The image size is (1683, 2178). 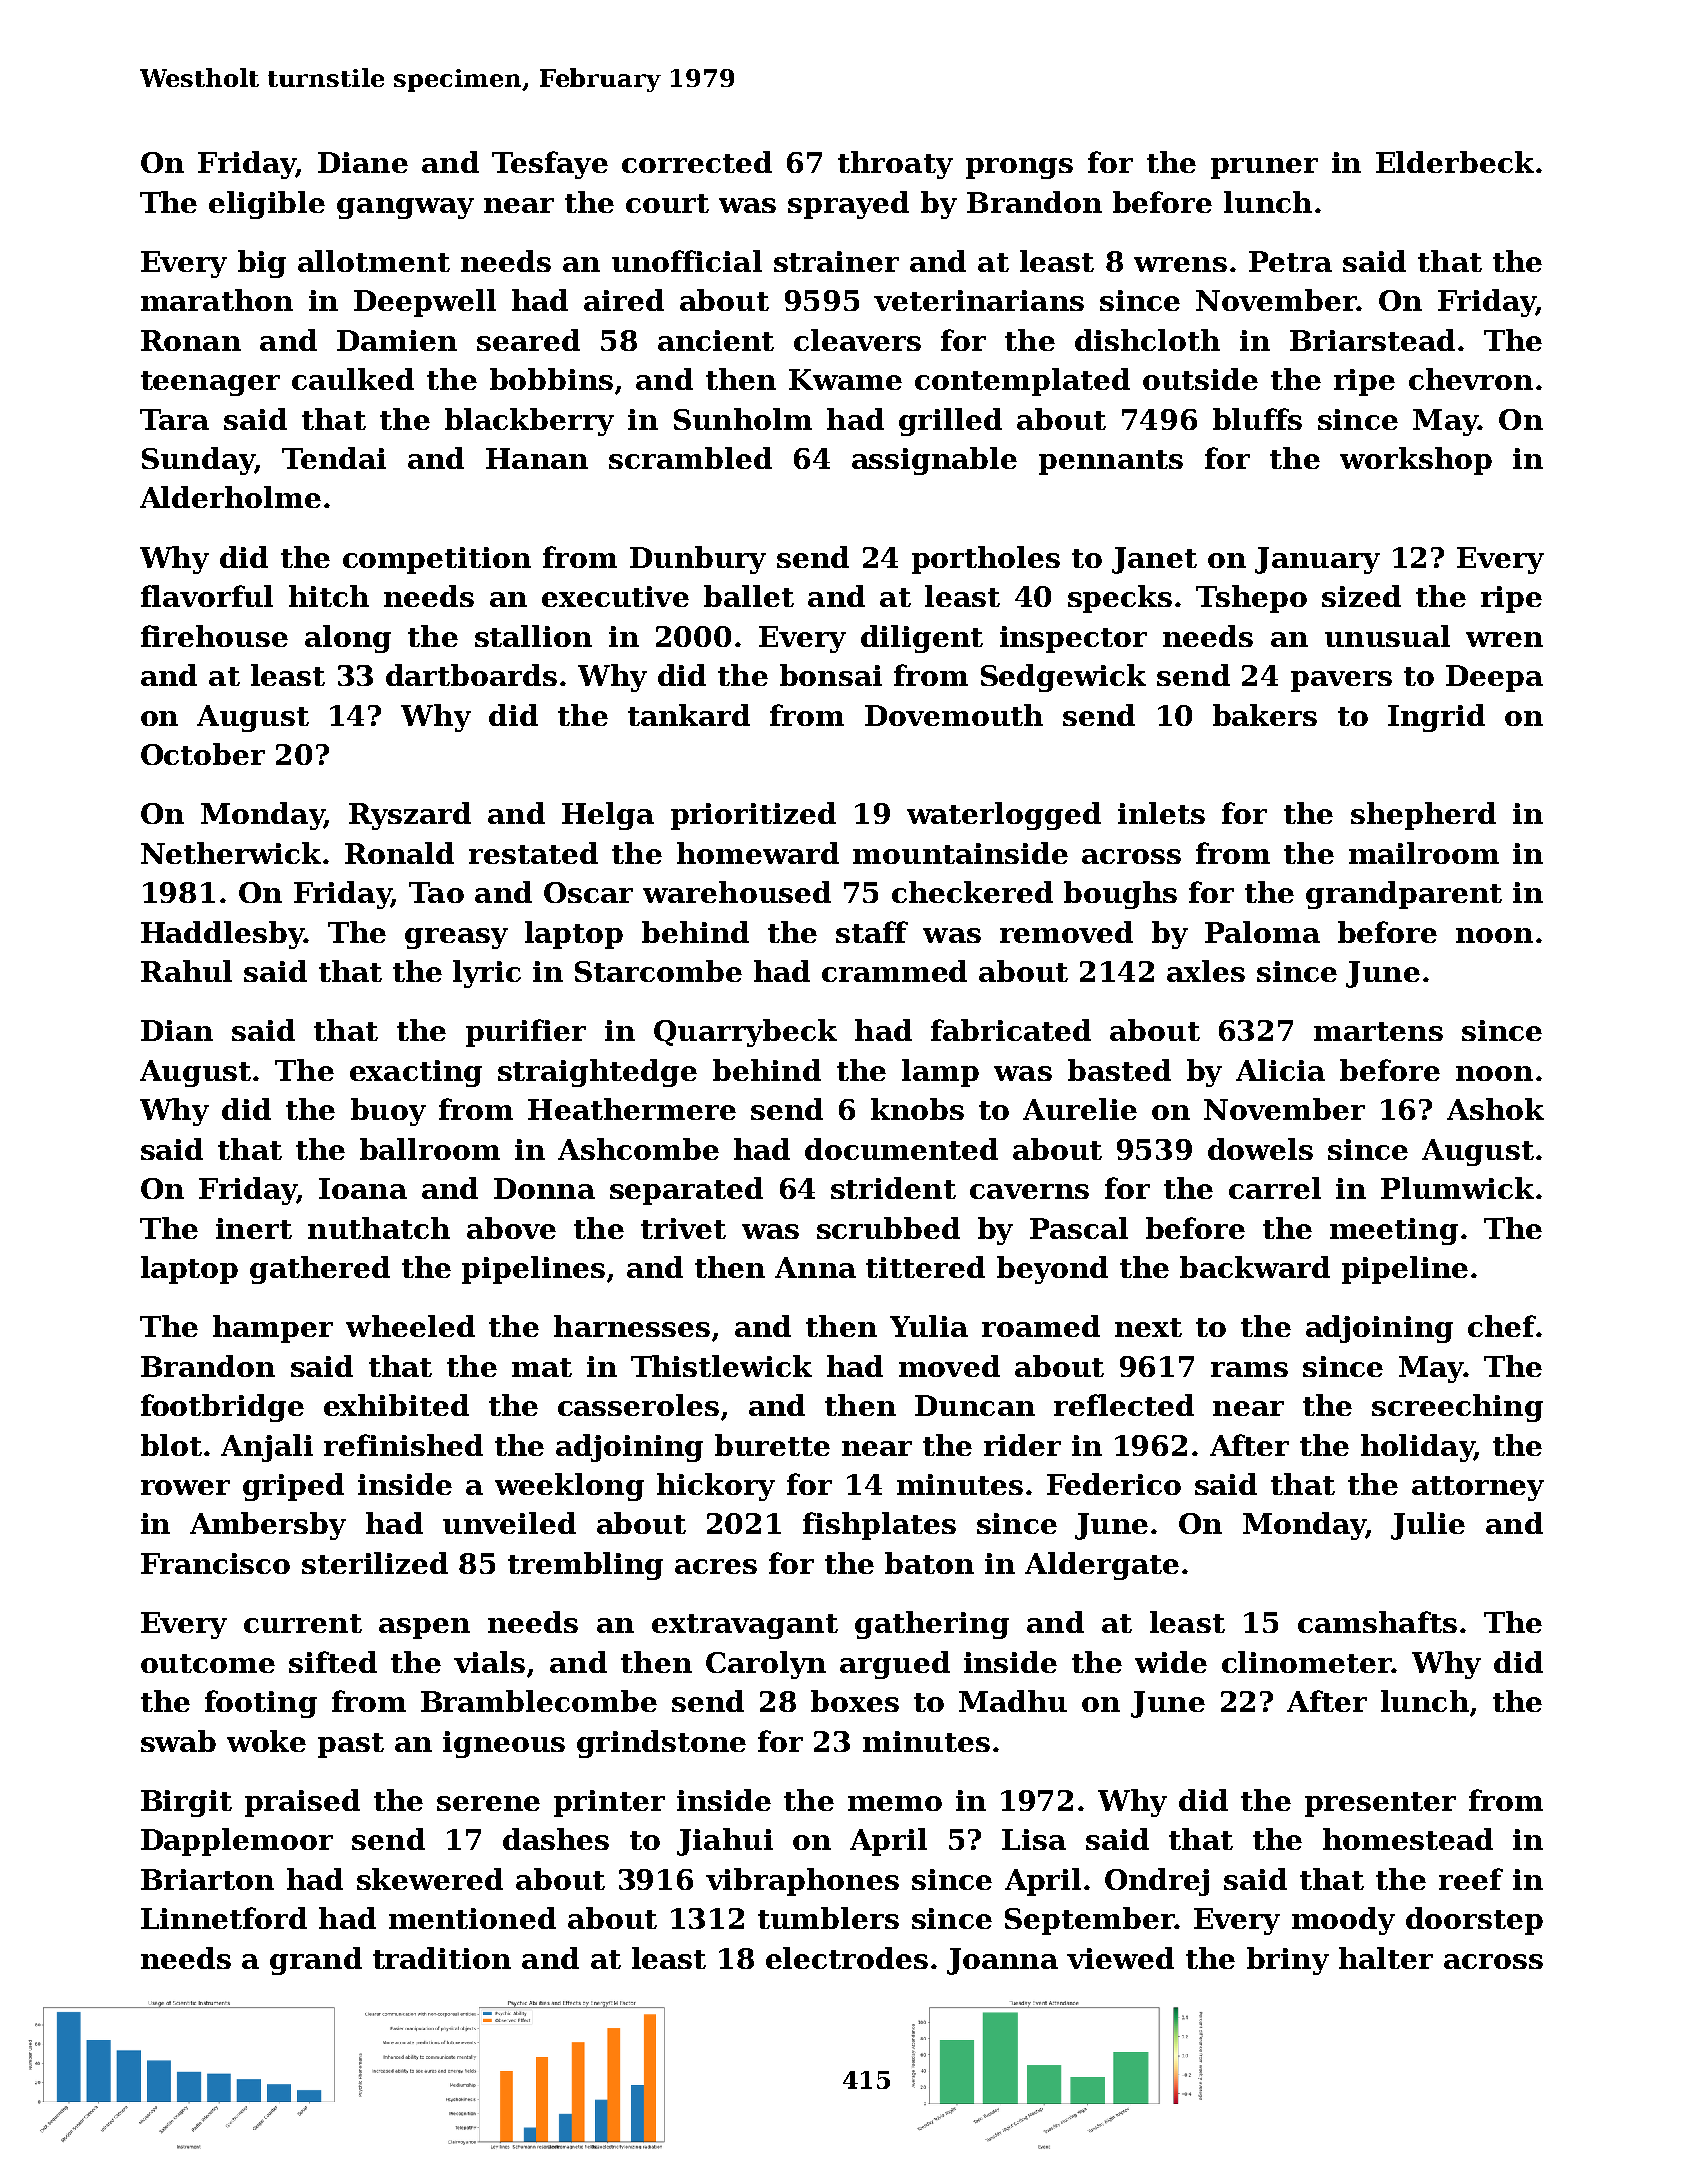 What do you see at coordinates (1428, 1526) in the document?
I see `Julie` at bounding box center [1428, 1526].
